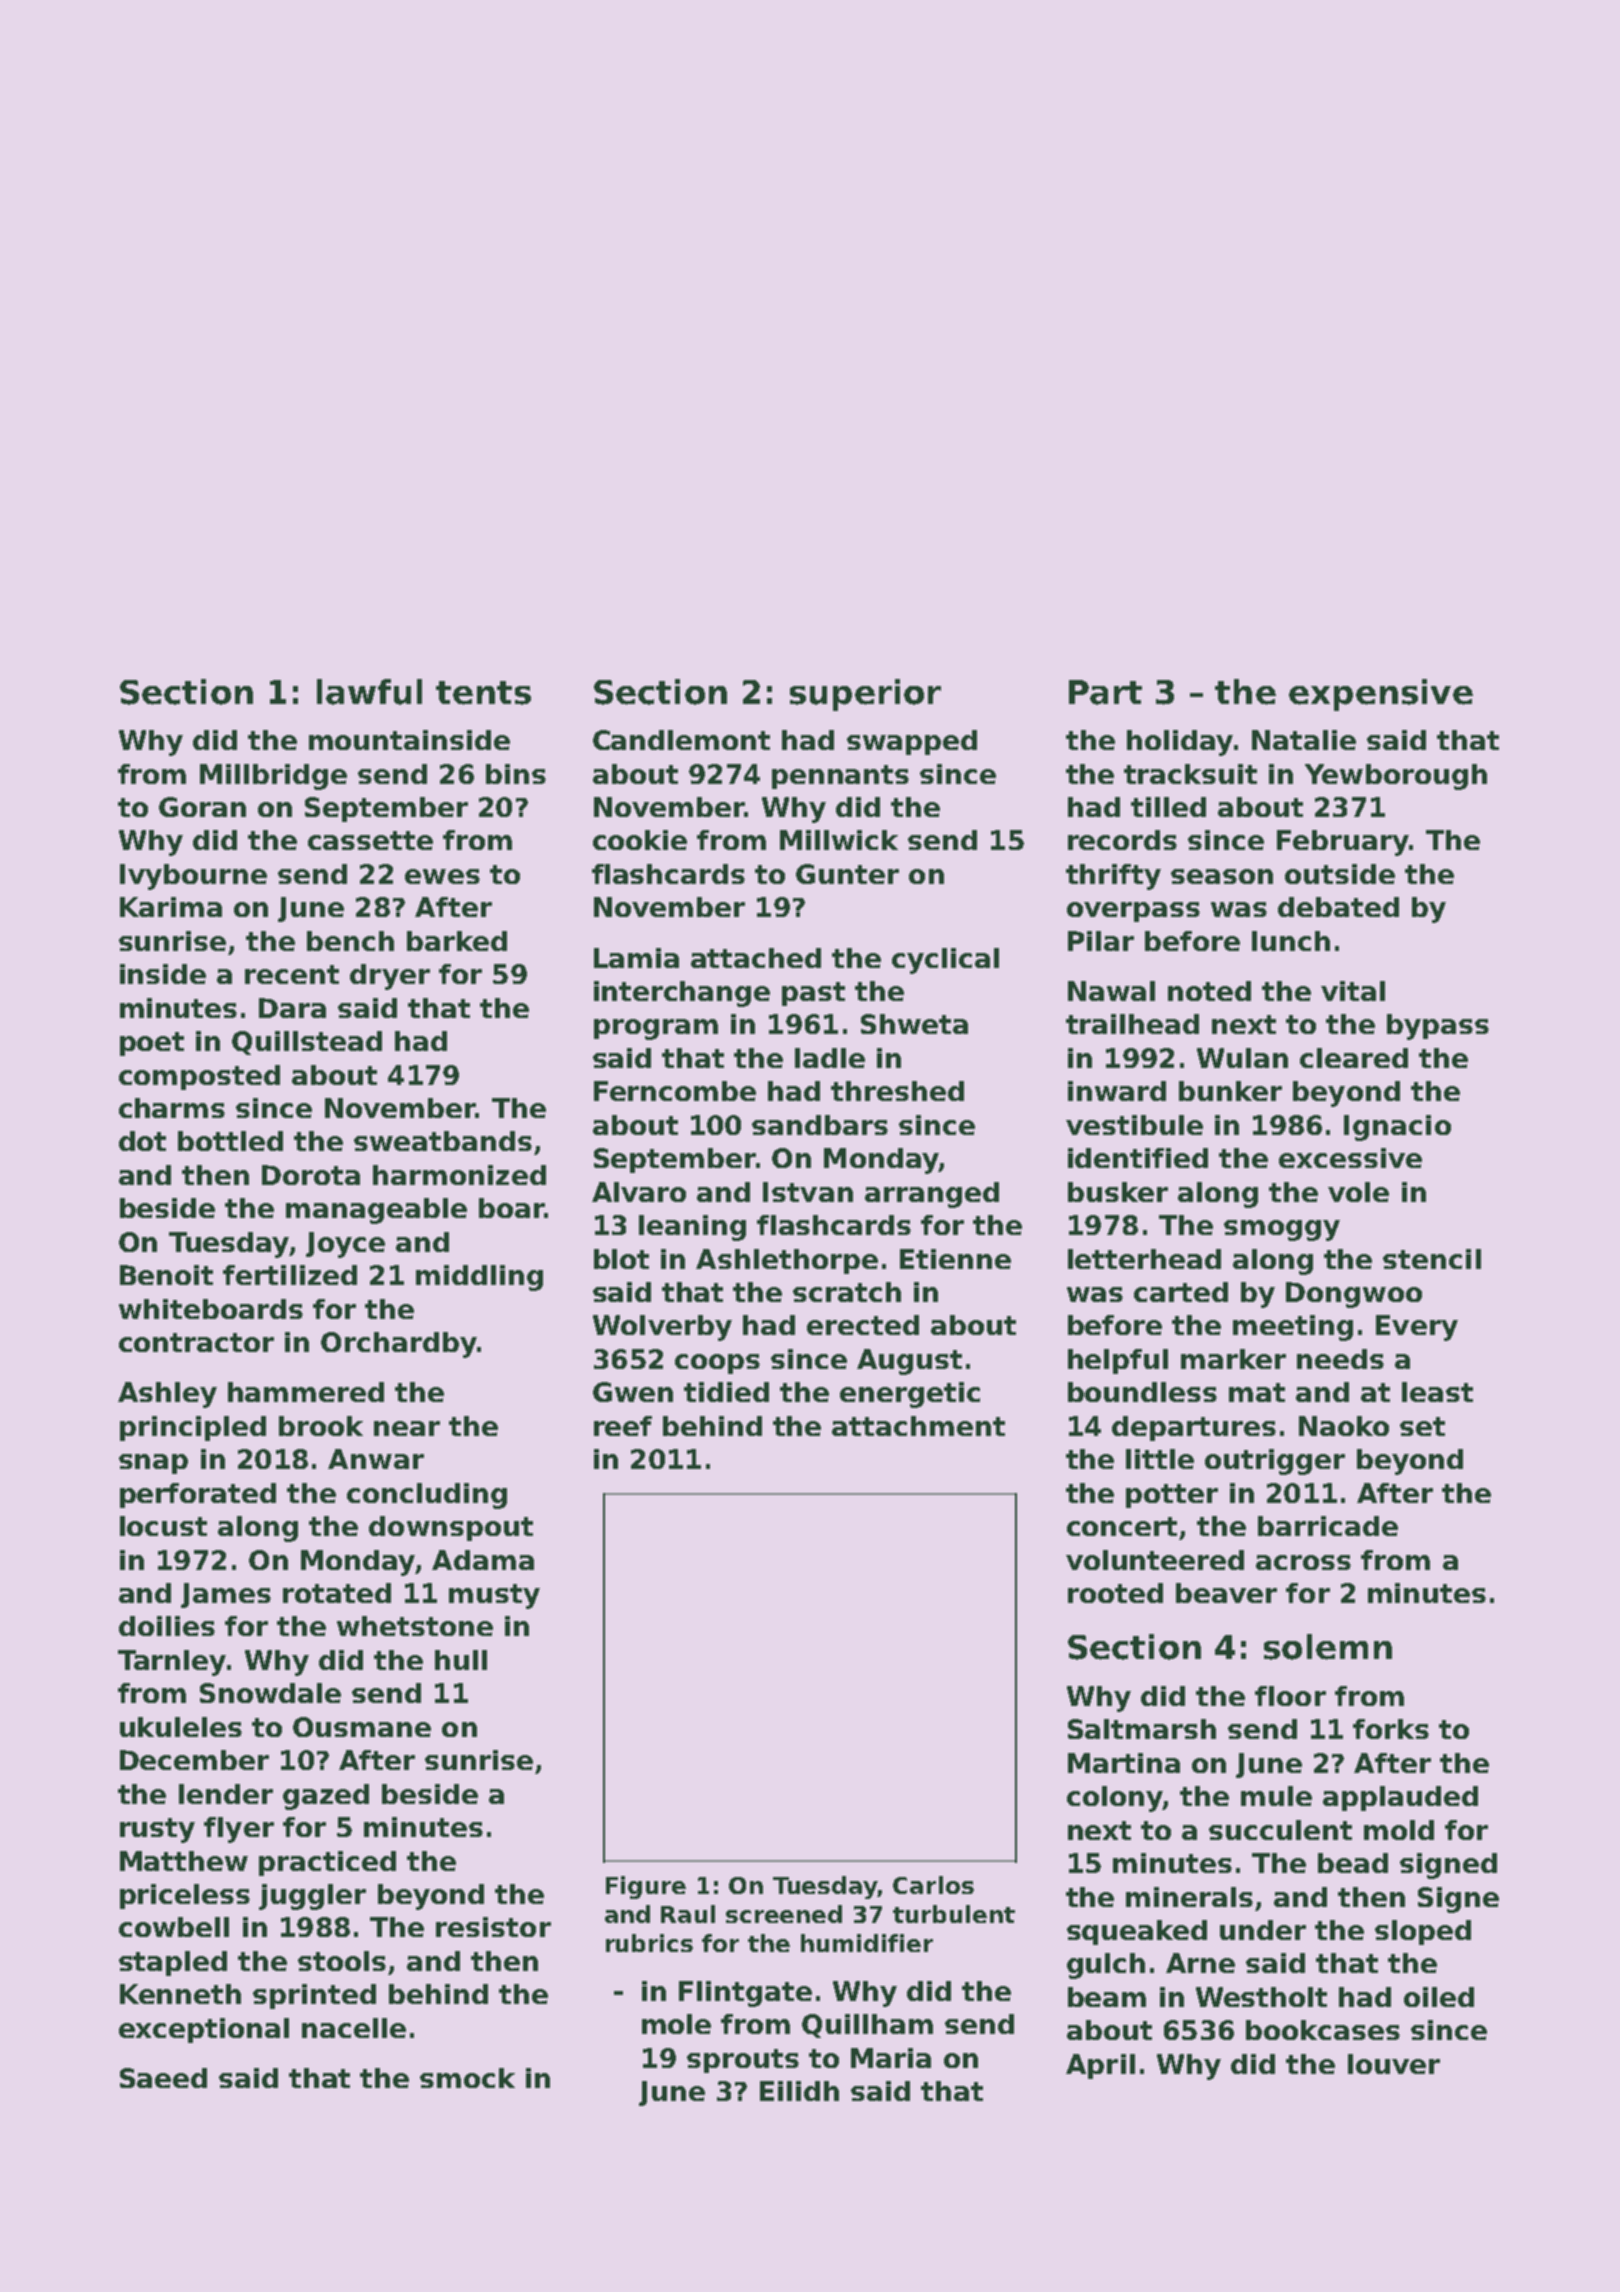 The image size is (1620, 2292). What do you see at coordinates (1381, 695) in the image?
I see `expensive` at bounding box center [1381, 695].
